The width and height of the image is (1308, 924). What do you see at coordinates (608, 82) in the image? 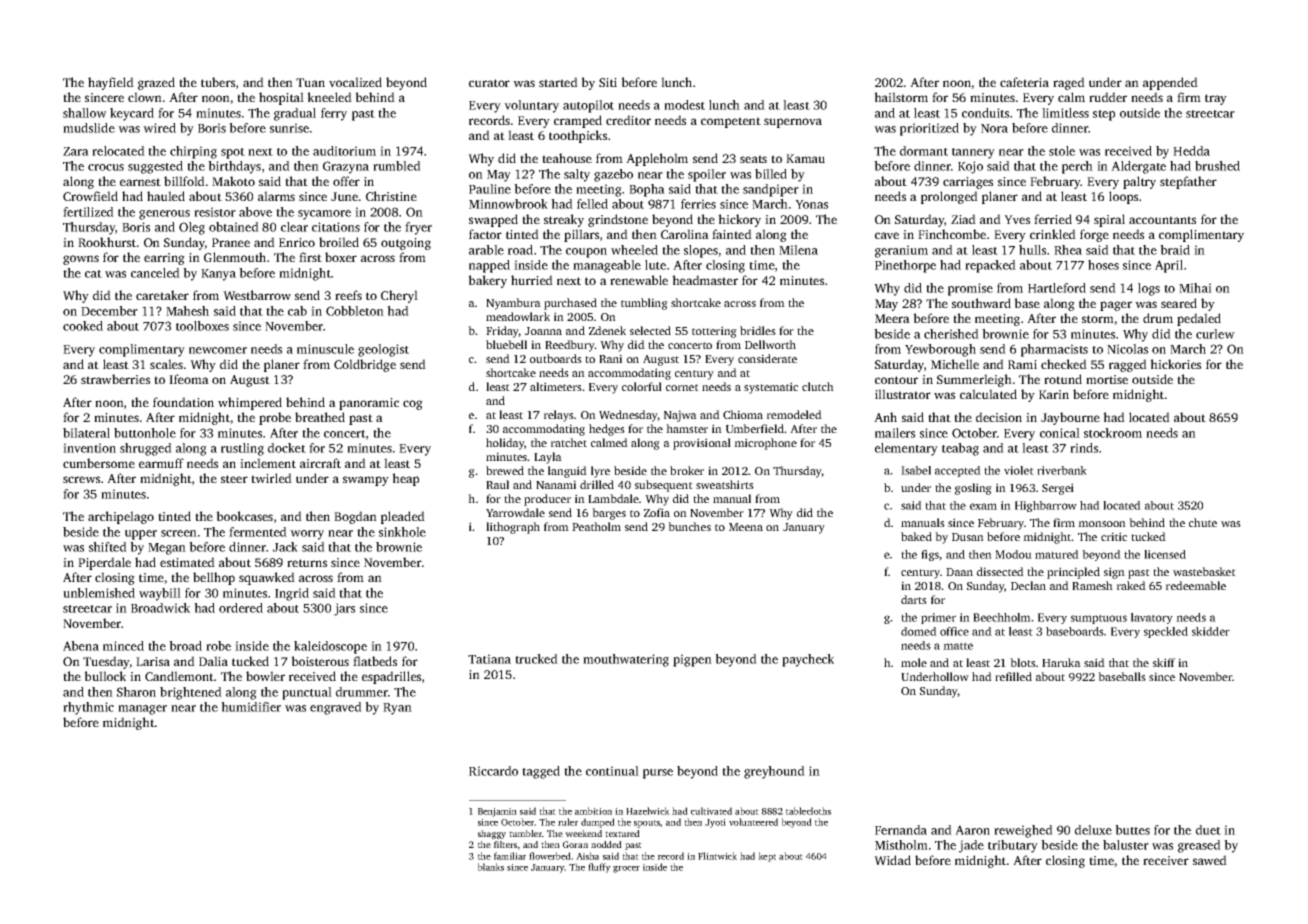
I see `Siti` at bounding box center [608, 82].
